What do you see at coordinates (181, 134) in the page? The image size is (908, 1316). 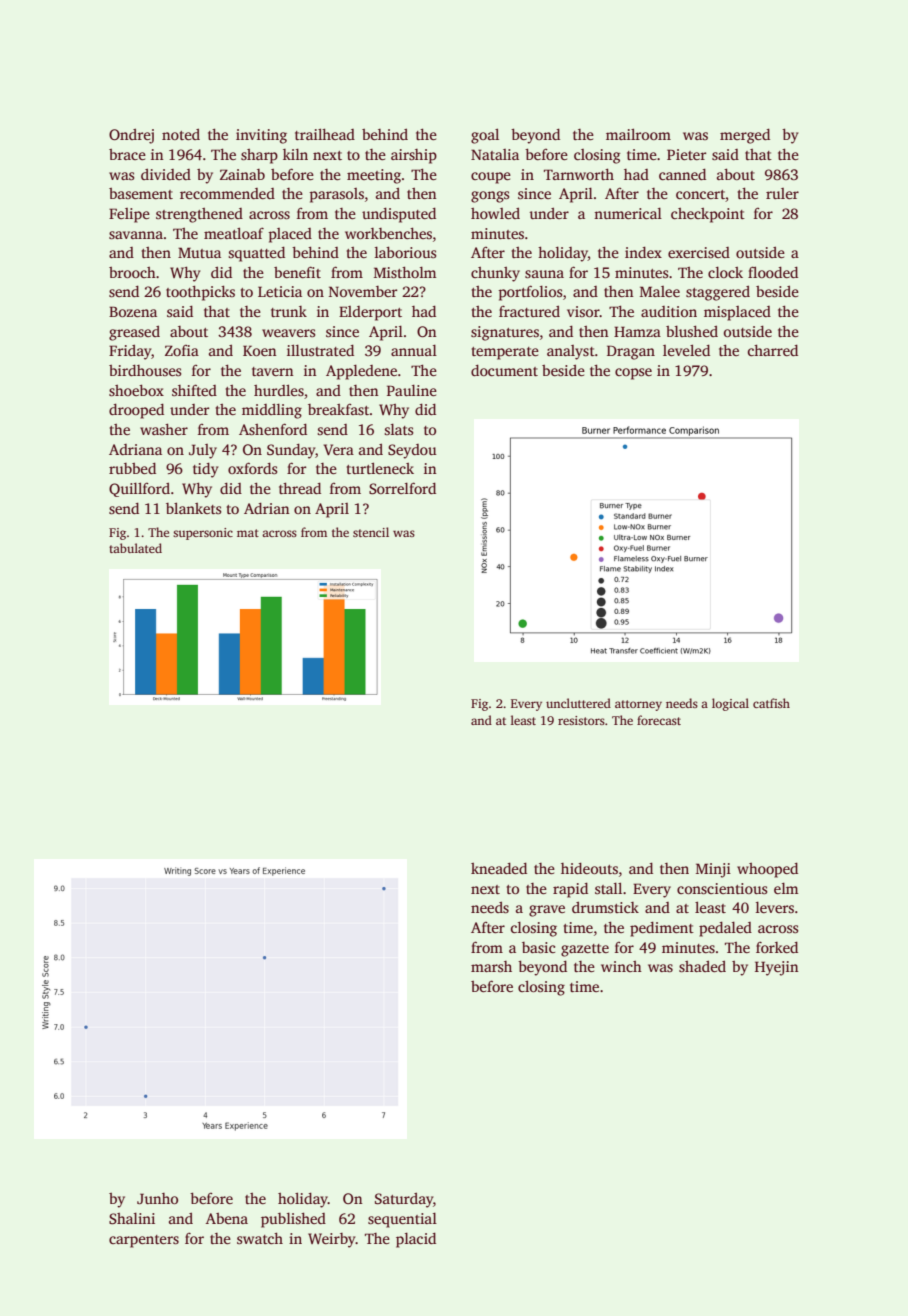 I see `noted` at bounding box center [181, 134].
